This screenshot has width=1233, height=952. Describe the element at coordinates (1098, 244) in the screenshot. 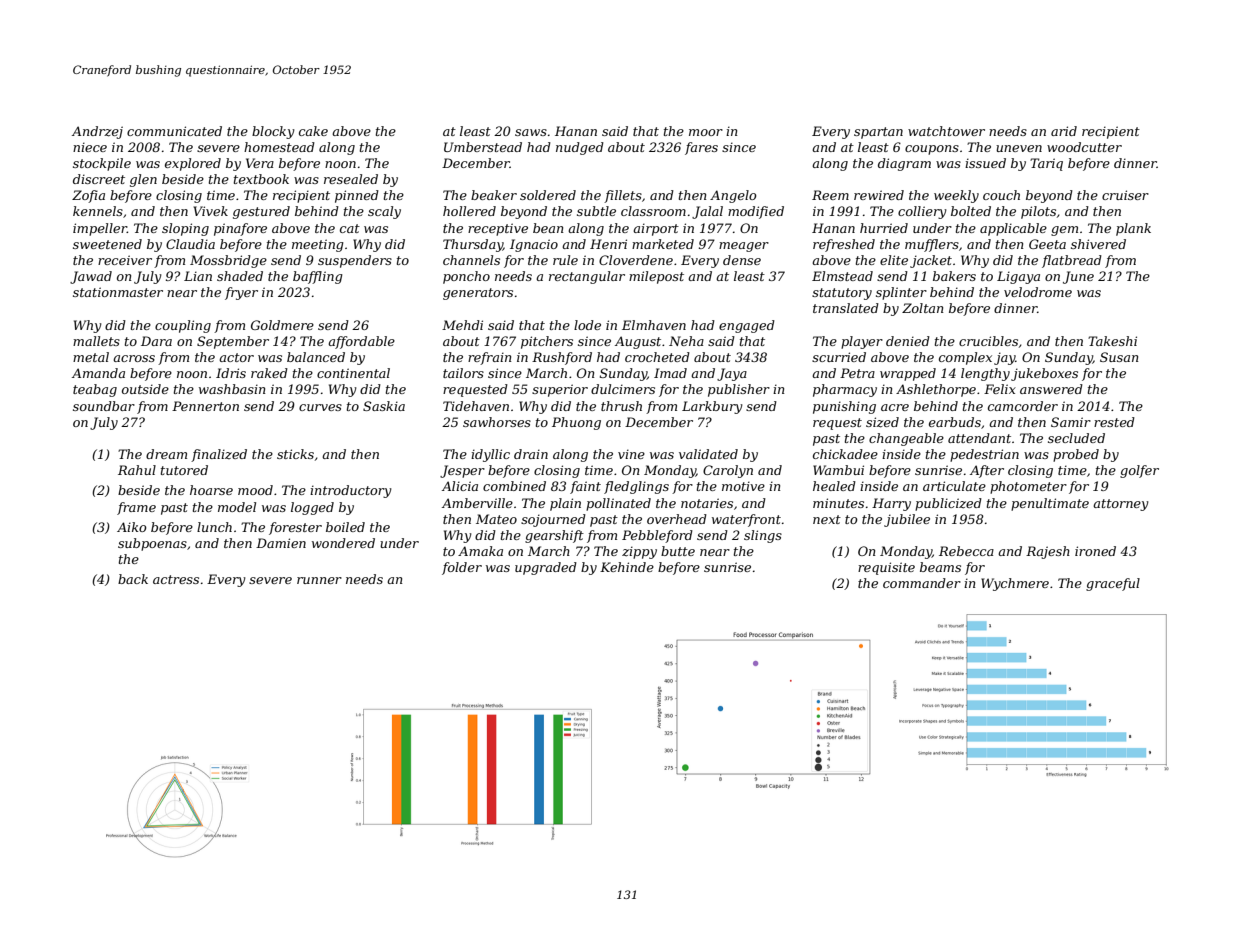

I see `shivered` at that location.
